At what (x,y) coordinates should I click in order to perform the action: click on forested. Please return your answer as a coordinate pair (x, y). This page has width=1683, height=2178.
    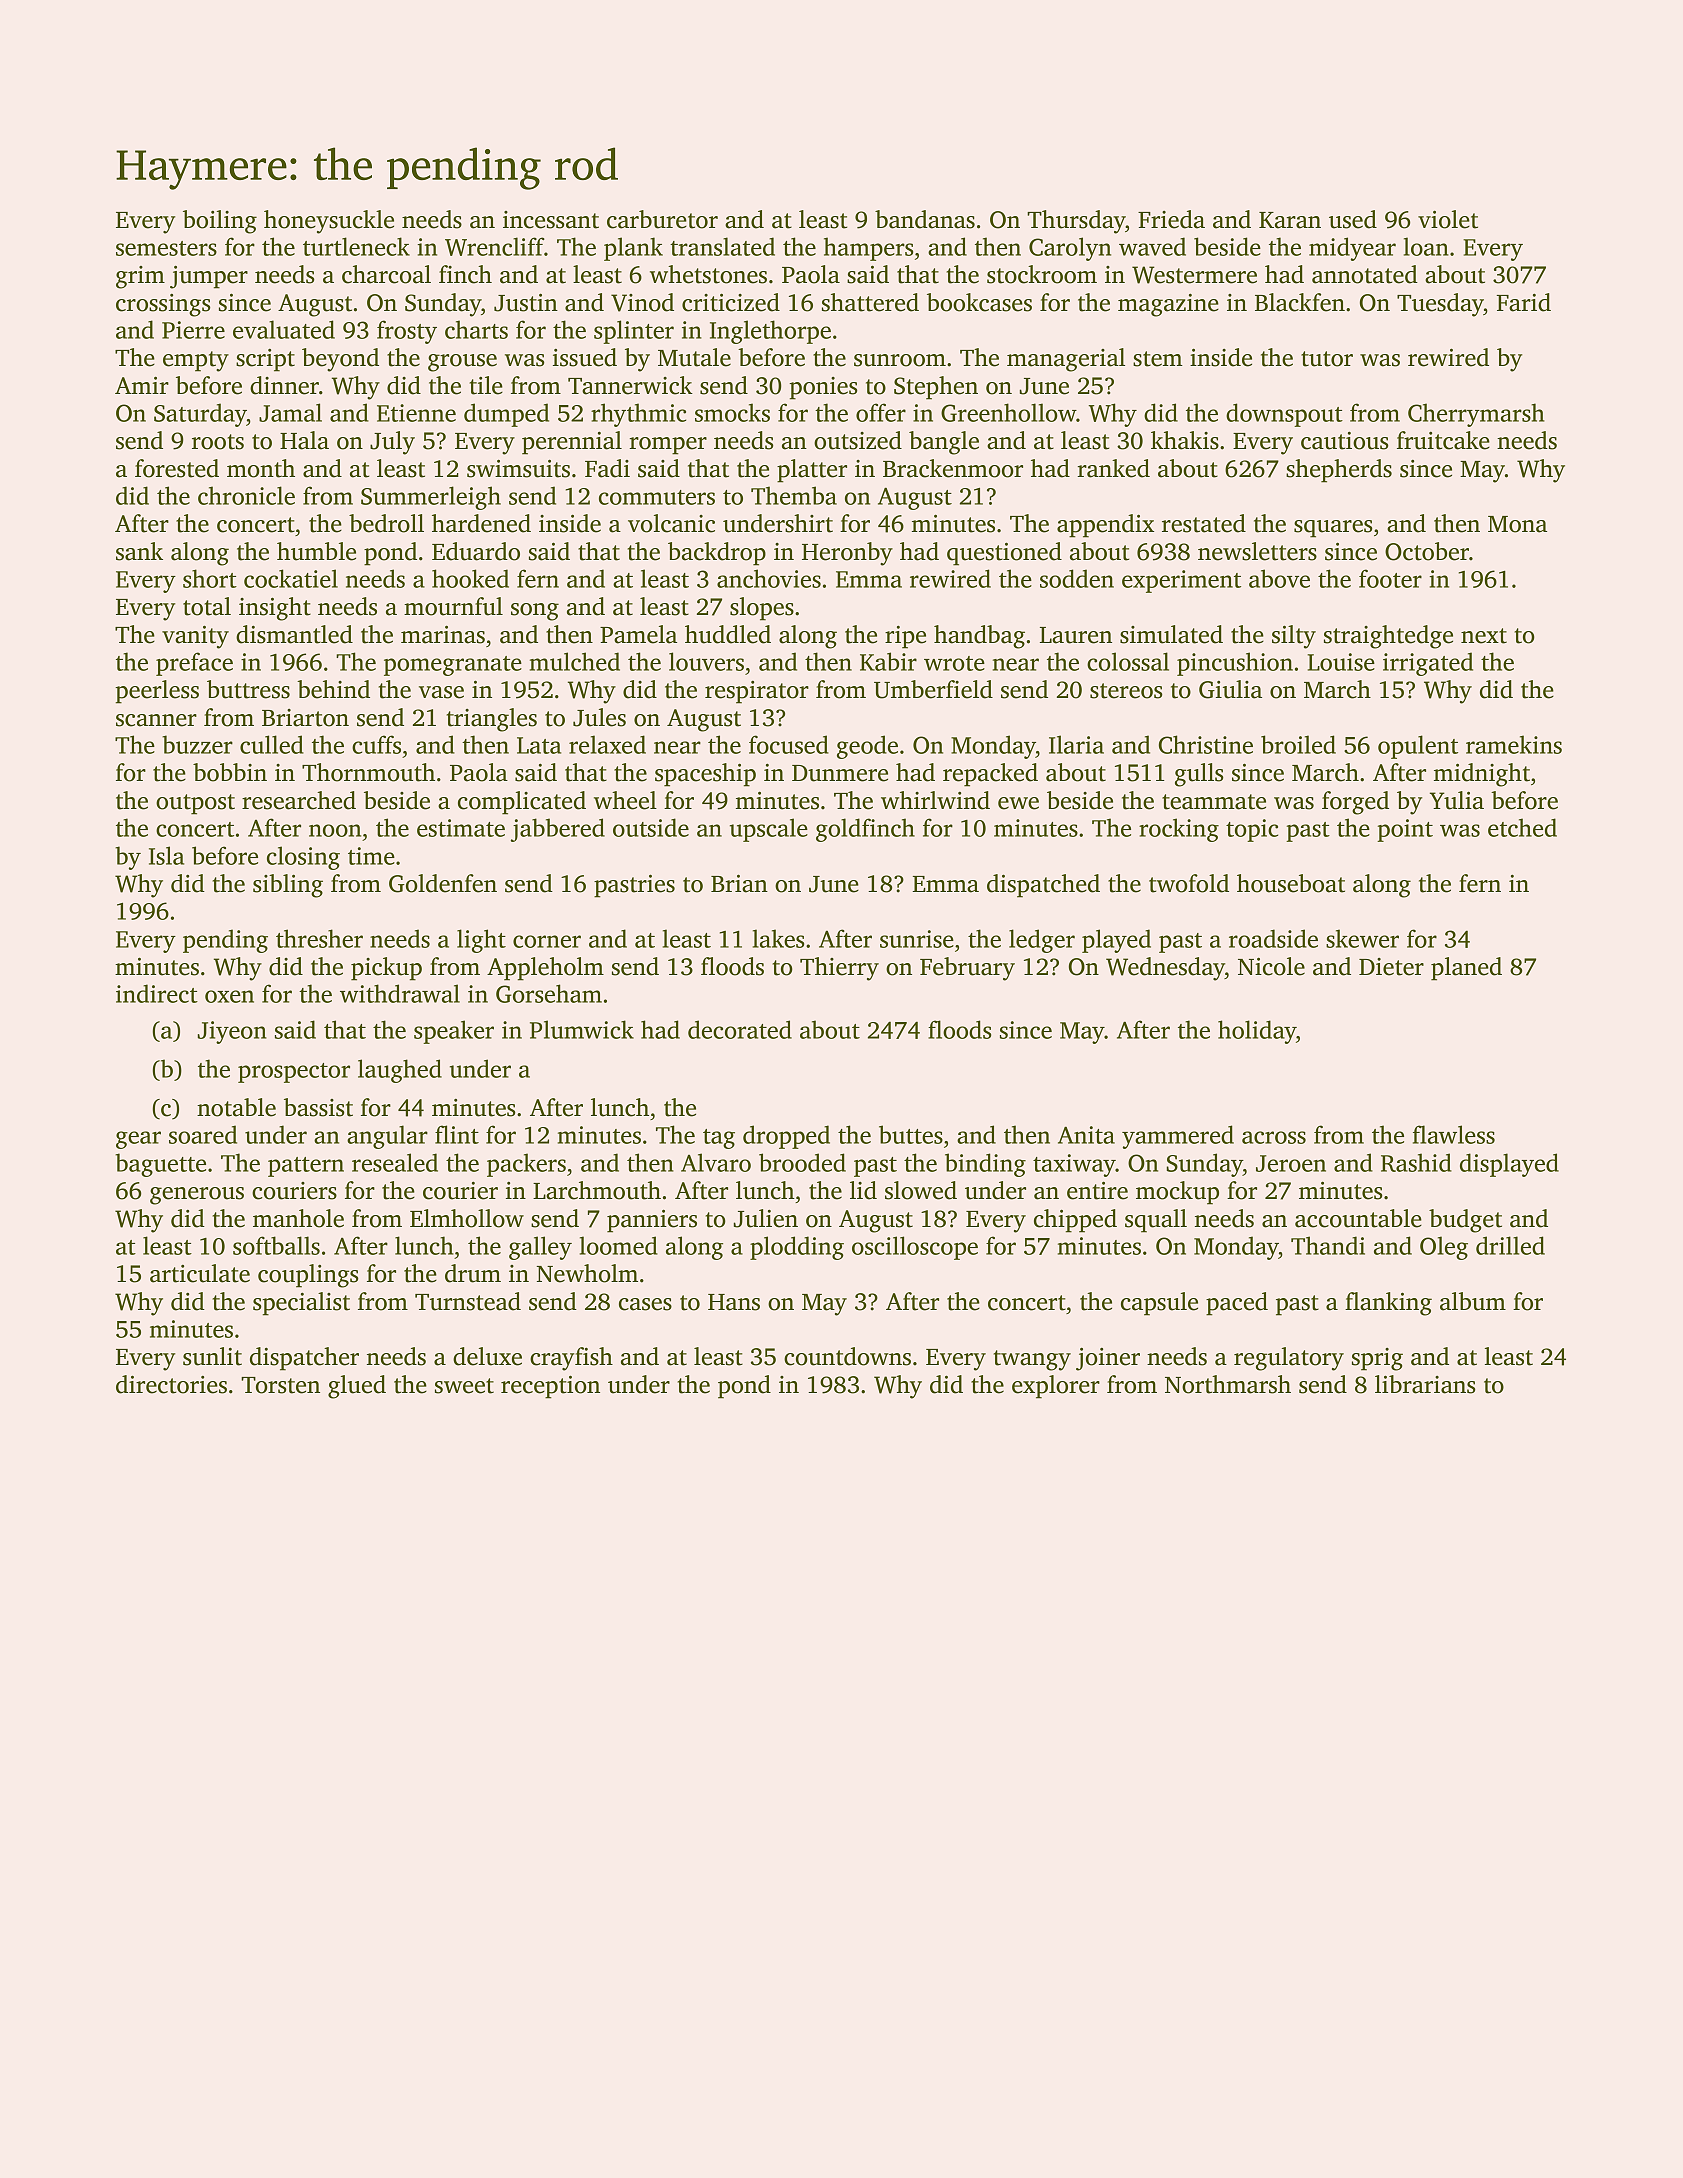
    Looking at the image, I should click on (177, 468).
